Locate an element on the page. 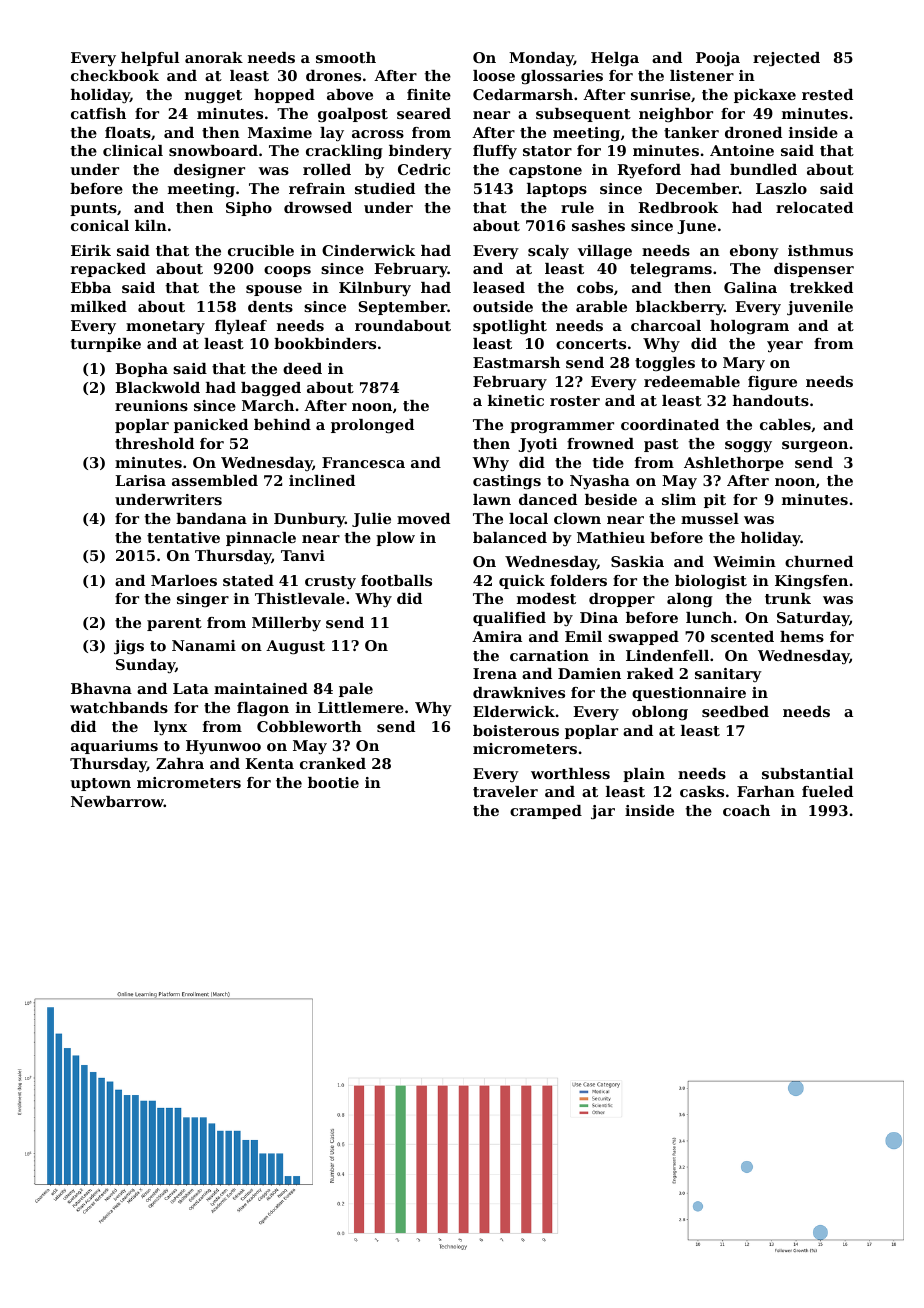 This image has width=924, height=1308. cramped is located at coordinates (546, 812).
